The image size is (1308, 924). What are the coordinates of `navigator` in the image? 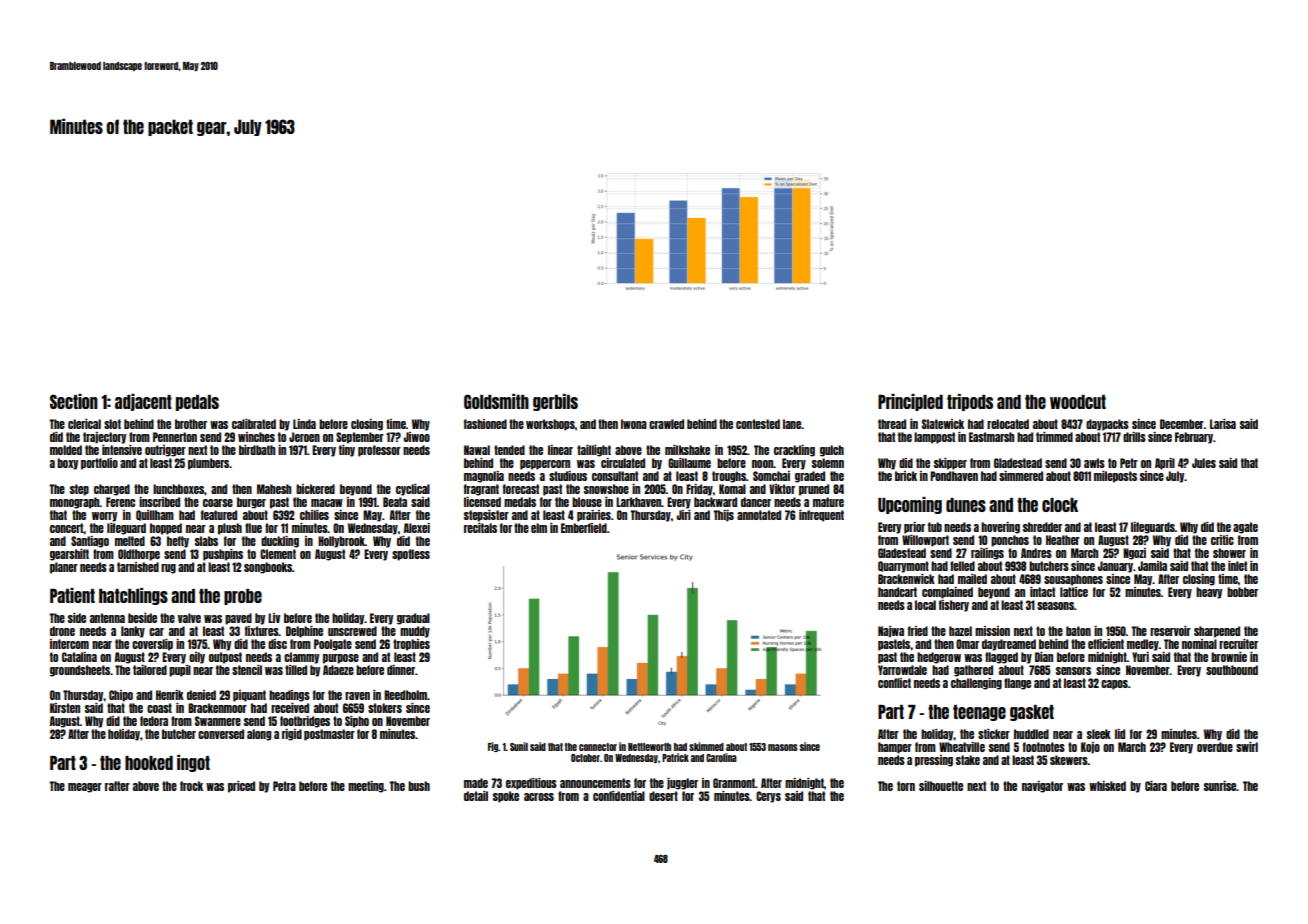 It's located at (1042, 787).
